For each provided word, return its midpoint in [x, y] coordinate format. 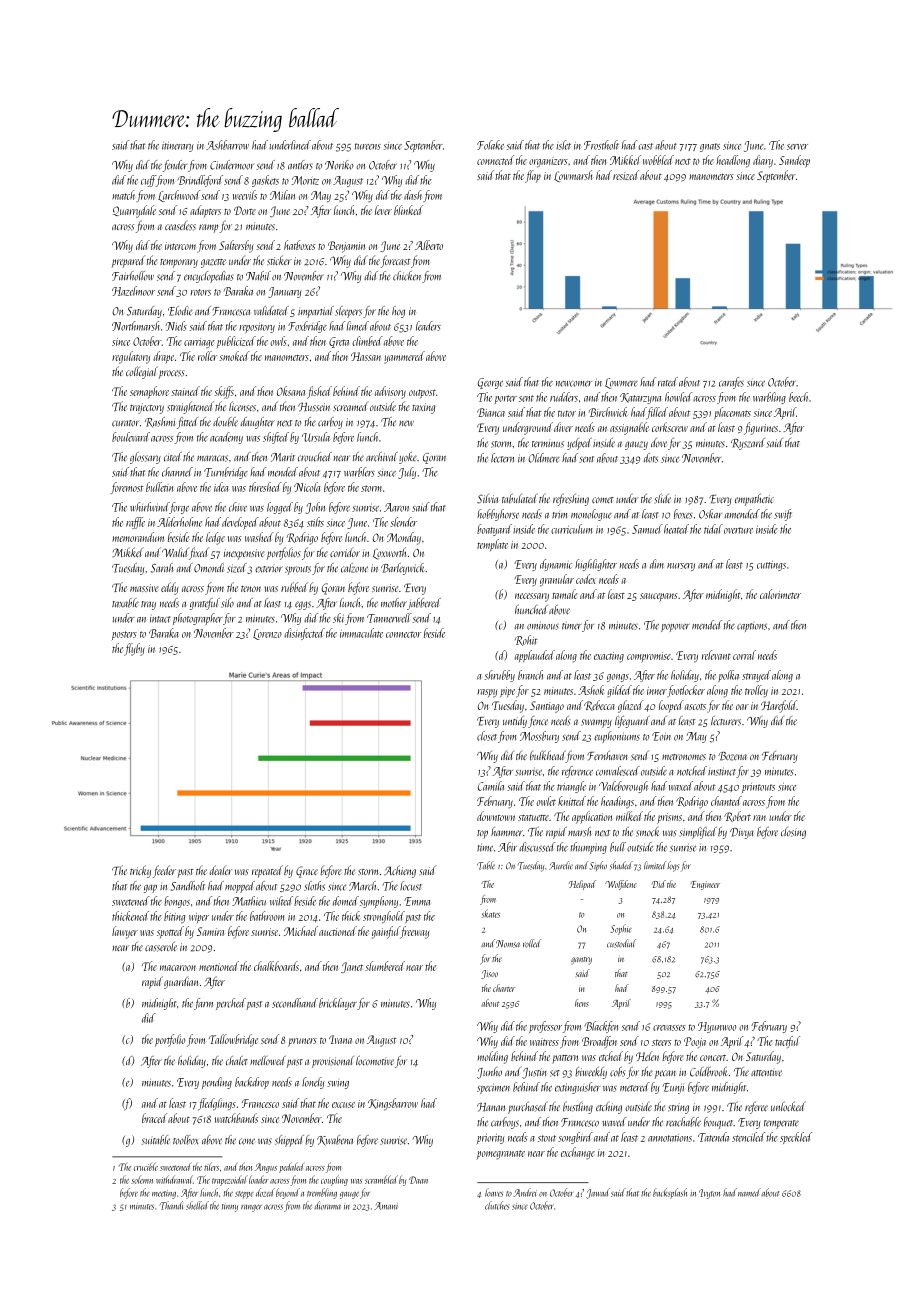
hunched [531, 610]
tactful [787, 1042]
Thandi [171, 1205]
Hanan [491, 1107]
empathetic [754, 499]
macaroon [178, 968]
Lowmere [621, 383]
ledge [215, 538]
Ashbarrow [227, 145]
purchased [528, 1107]
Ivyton [709, 1194]
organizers [548, 162]
